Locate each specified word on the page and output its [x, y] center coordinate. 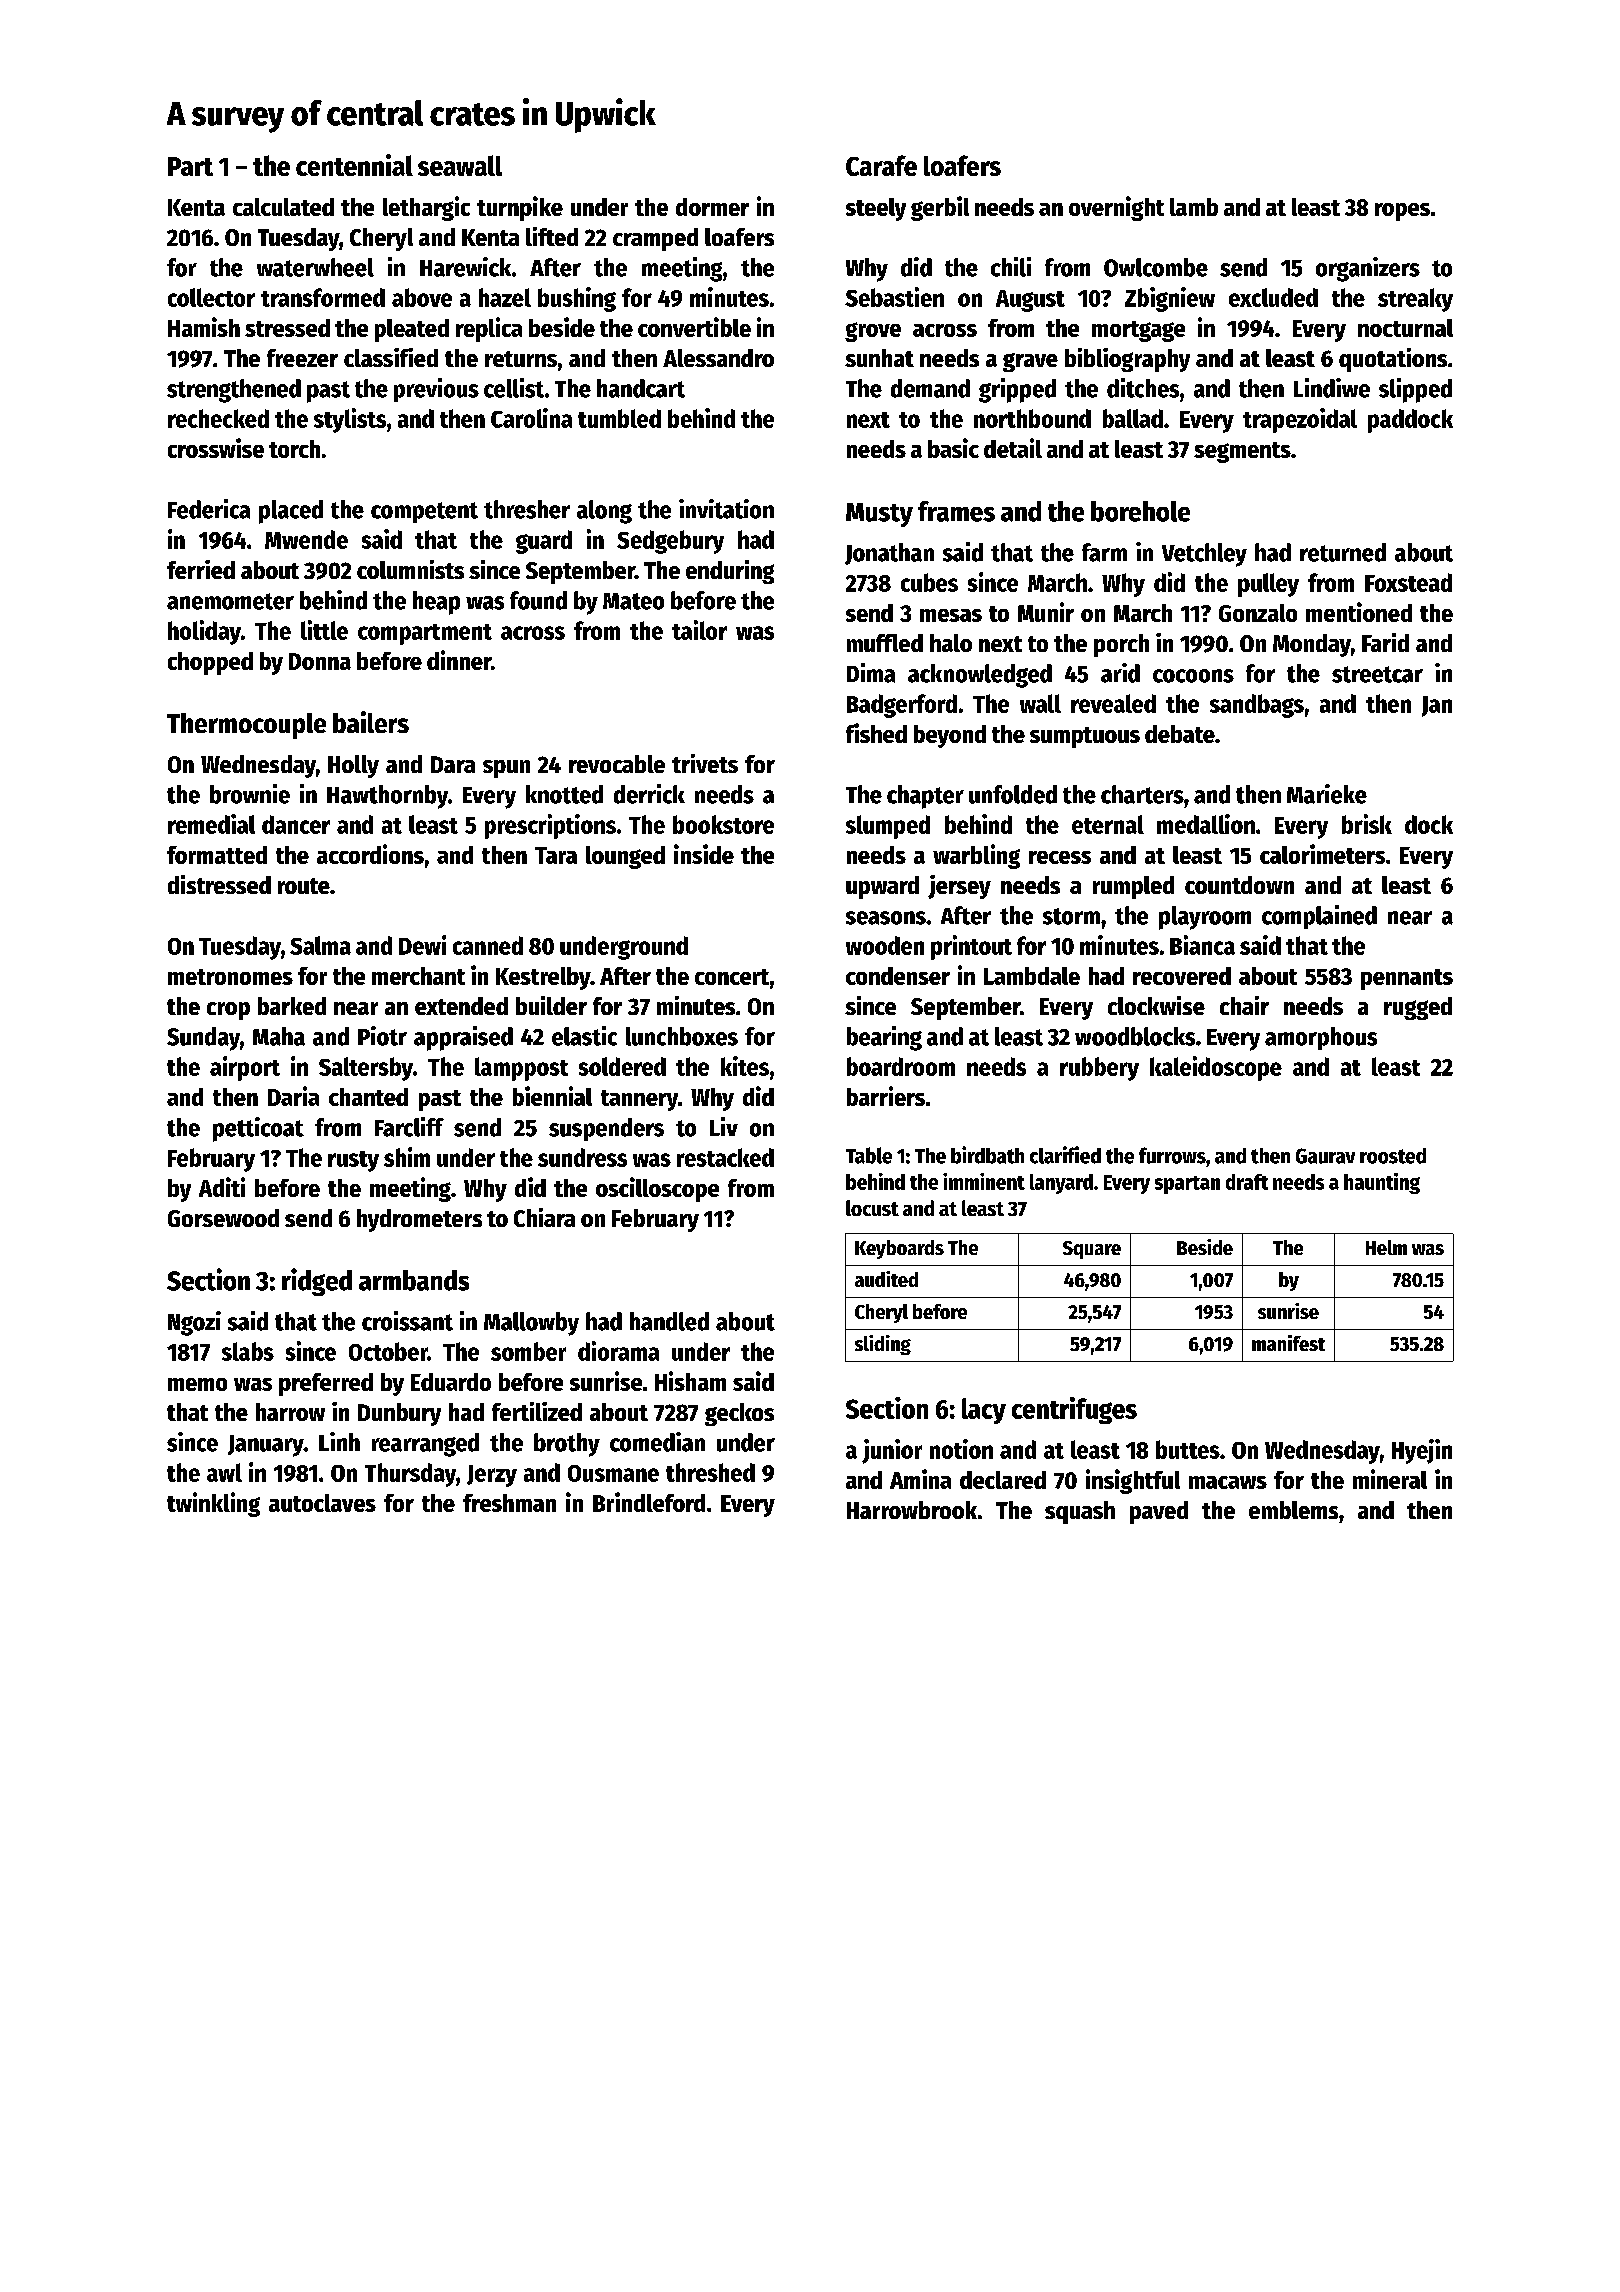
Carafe [881, 165]
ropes [1402, 212]
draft [1247, 1182]
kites [745, 1066]
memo [197, 1384]
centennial [354, 165]
